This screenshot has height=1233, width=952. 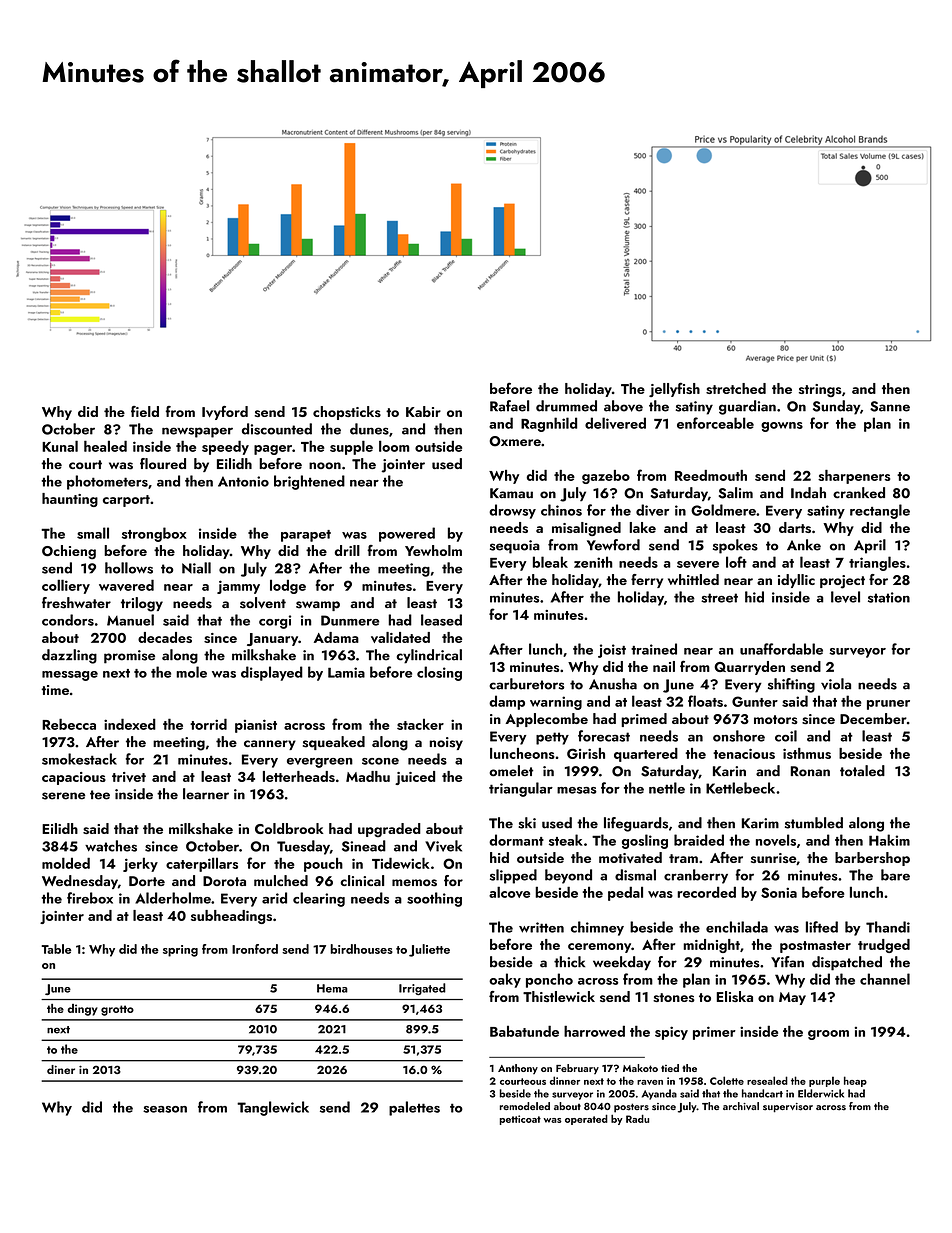 I want to click on Kamau, so click(x=511, y=493).
